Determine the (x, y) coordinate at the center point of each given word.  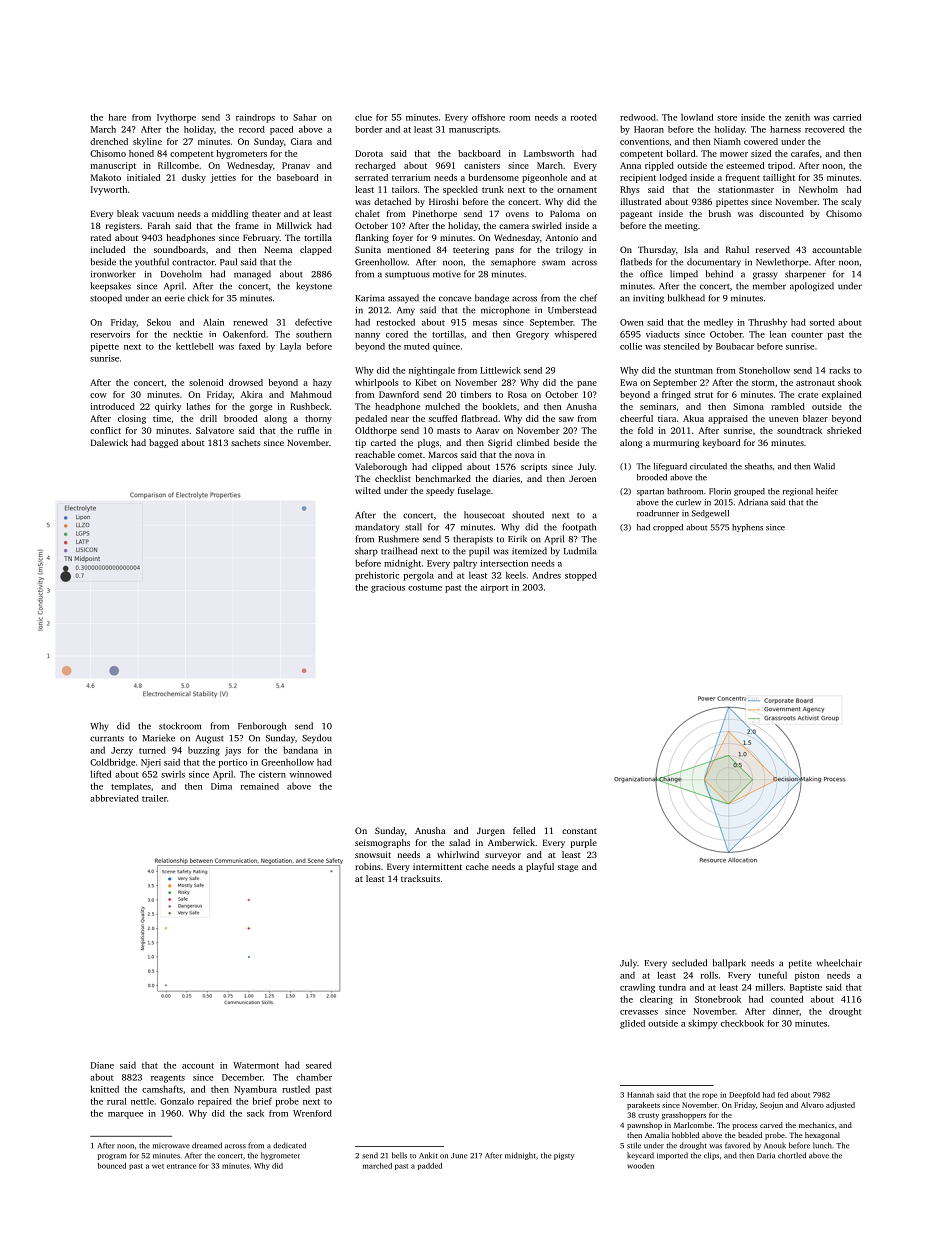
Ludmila (580, 551)
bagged (163, 443)
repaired (215, 1102)
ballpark (729, 964)
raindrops (255, 118)
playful (540, 867)
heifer (827, 491)
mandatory (377, 527)
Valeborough (381, 467)
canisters (482, 165)
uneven (783, 419)
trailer (154, 798)
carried (847, 117)
